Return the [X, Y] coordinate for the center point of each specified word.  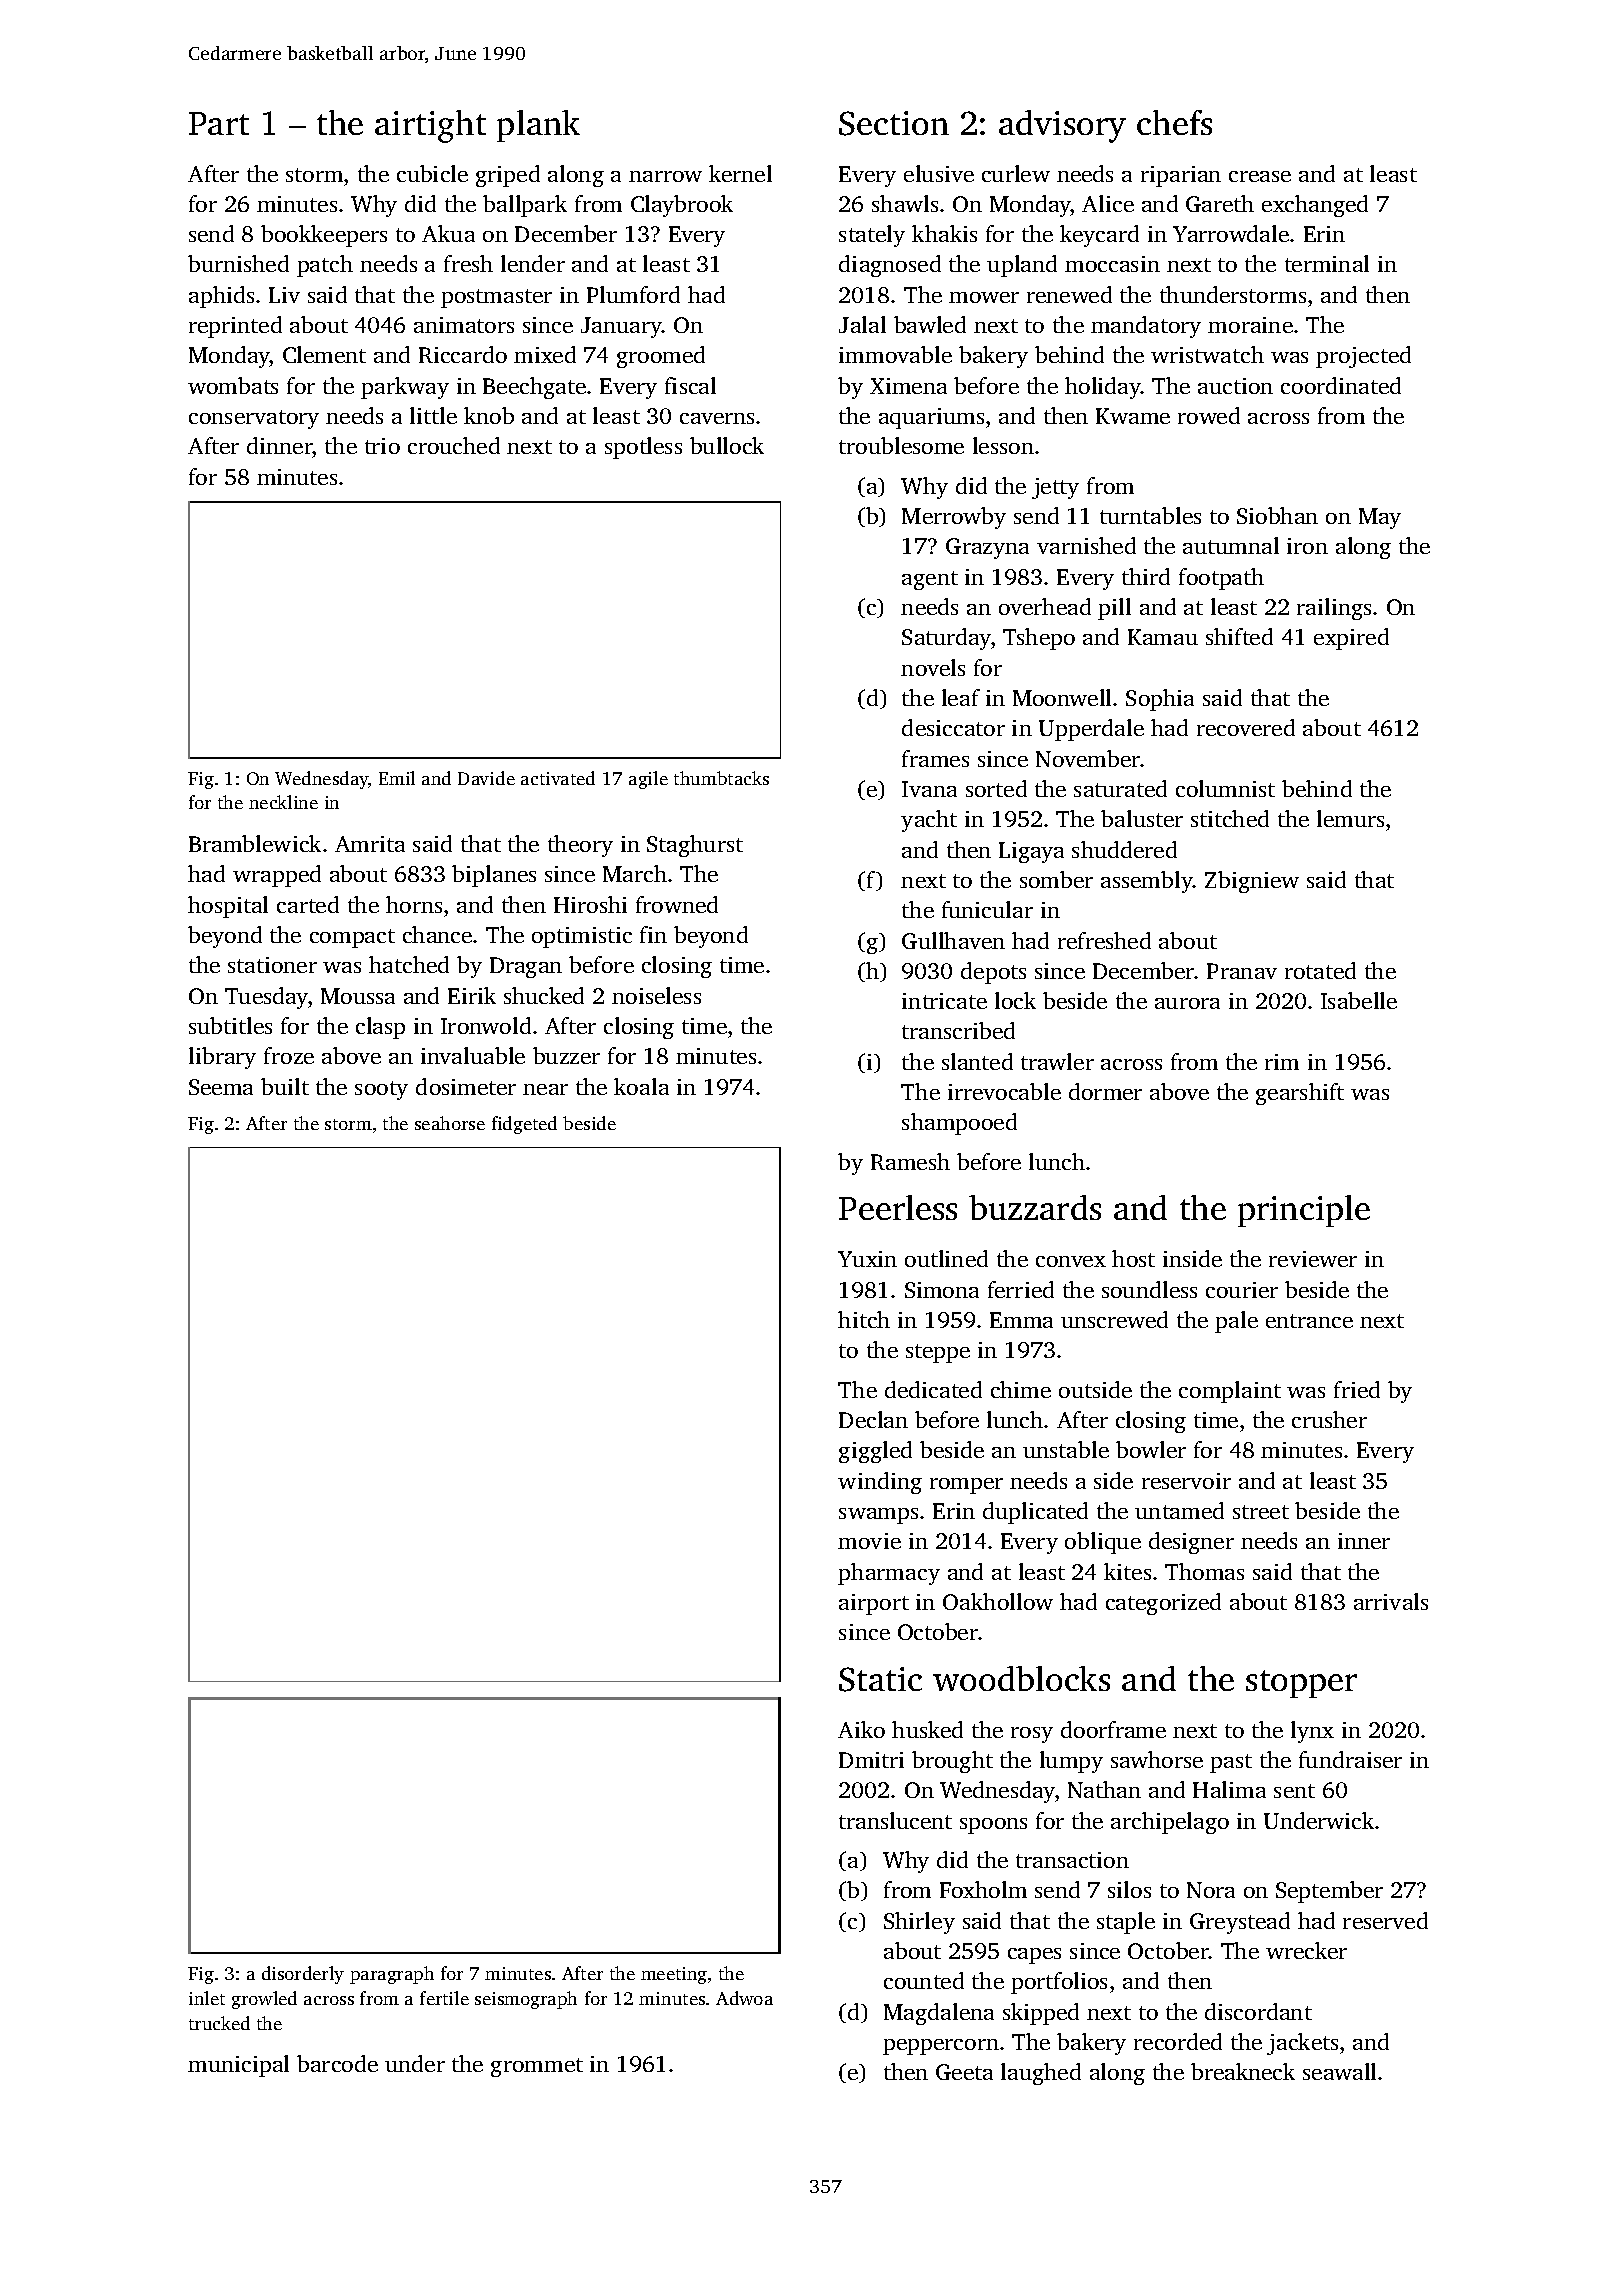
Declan [873, 1419]
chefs [1174, 122]
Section [894, 123]
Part [219, 123]
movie [869, 1541]
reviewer [1313, 1259]
